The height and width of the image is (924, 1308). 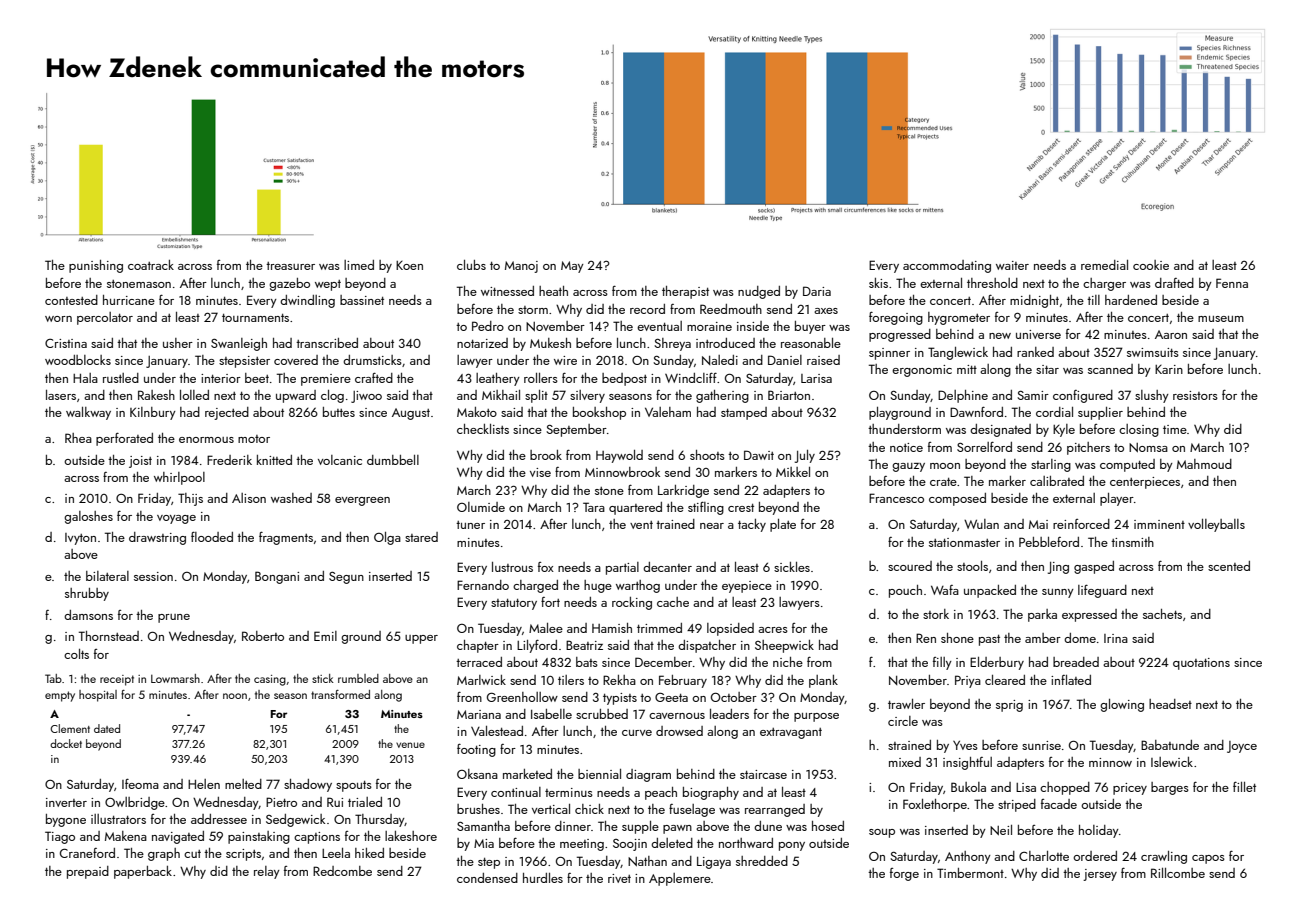 What do you see at coordinates (174, 618) in the image?
I see `prune` at bounding box center [174, 618].
